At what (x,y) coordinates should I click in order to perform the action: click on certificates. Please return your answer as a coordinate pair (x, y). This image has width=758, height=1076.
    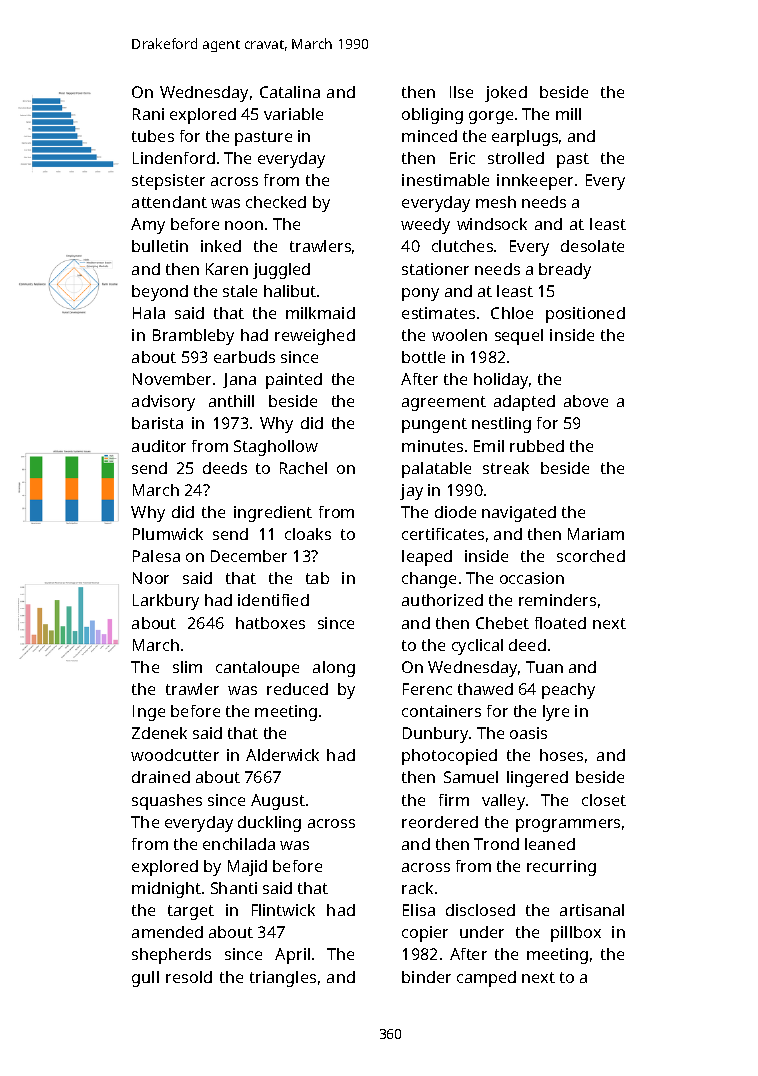
    Looking at the image, I should click on (443, 534).
